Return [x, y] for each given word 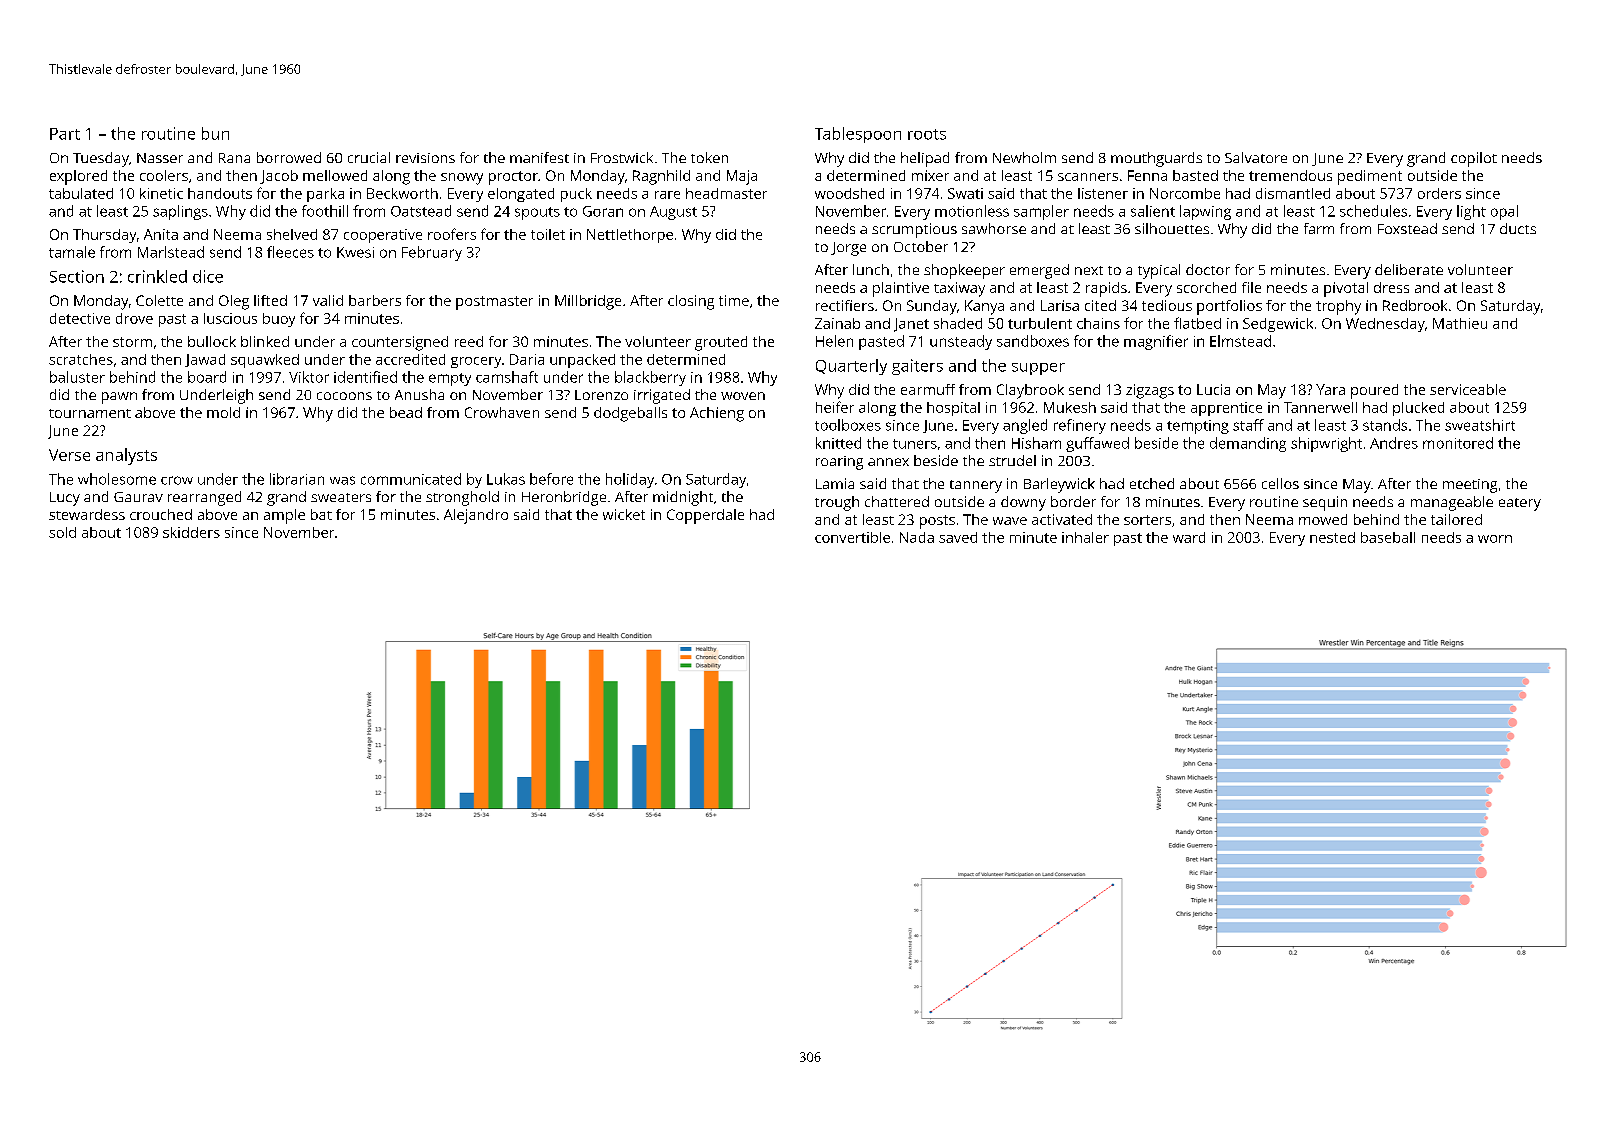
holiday [630, 480]
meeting [1470, 486]
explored [78, 177]
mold [223, 412]
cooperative [383, 236]
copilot [1474, 159]
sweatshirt [1480, 425]
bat [321, 514]
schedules [1373, 211]
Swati [965, 193]
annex [888, 462]
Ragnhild [661, 177]
